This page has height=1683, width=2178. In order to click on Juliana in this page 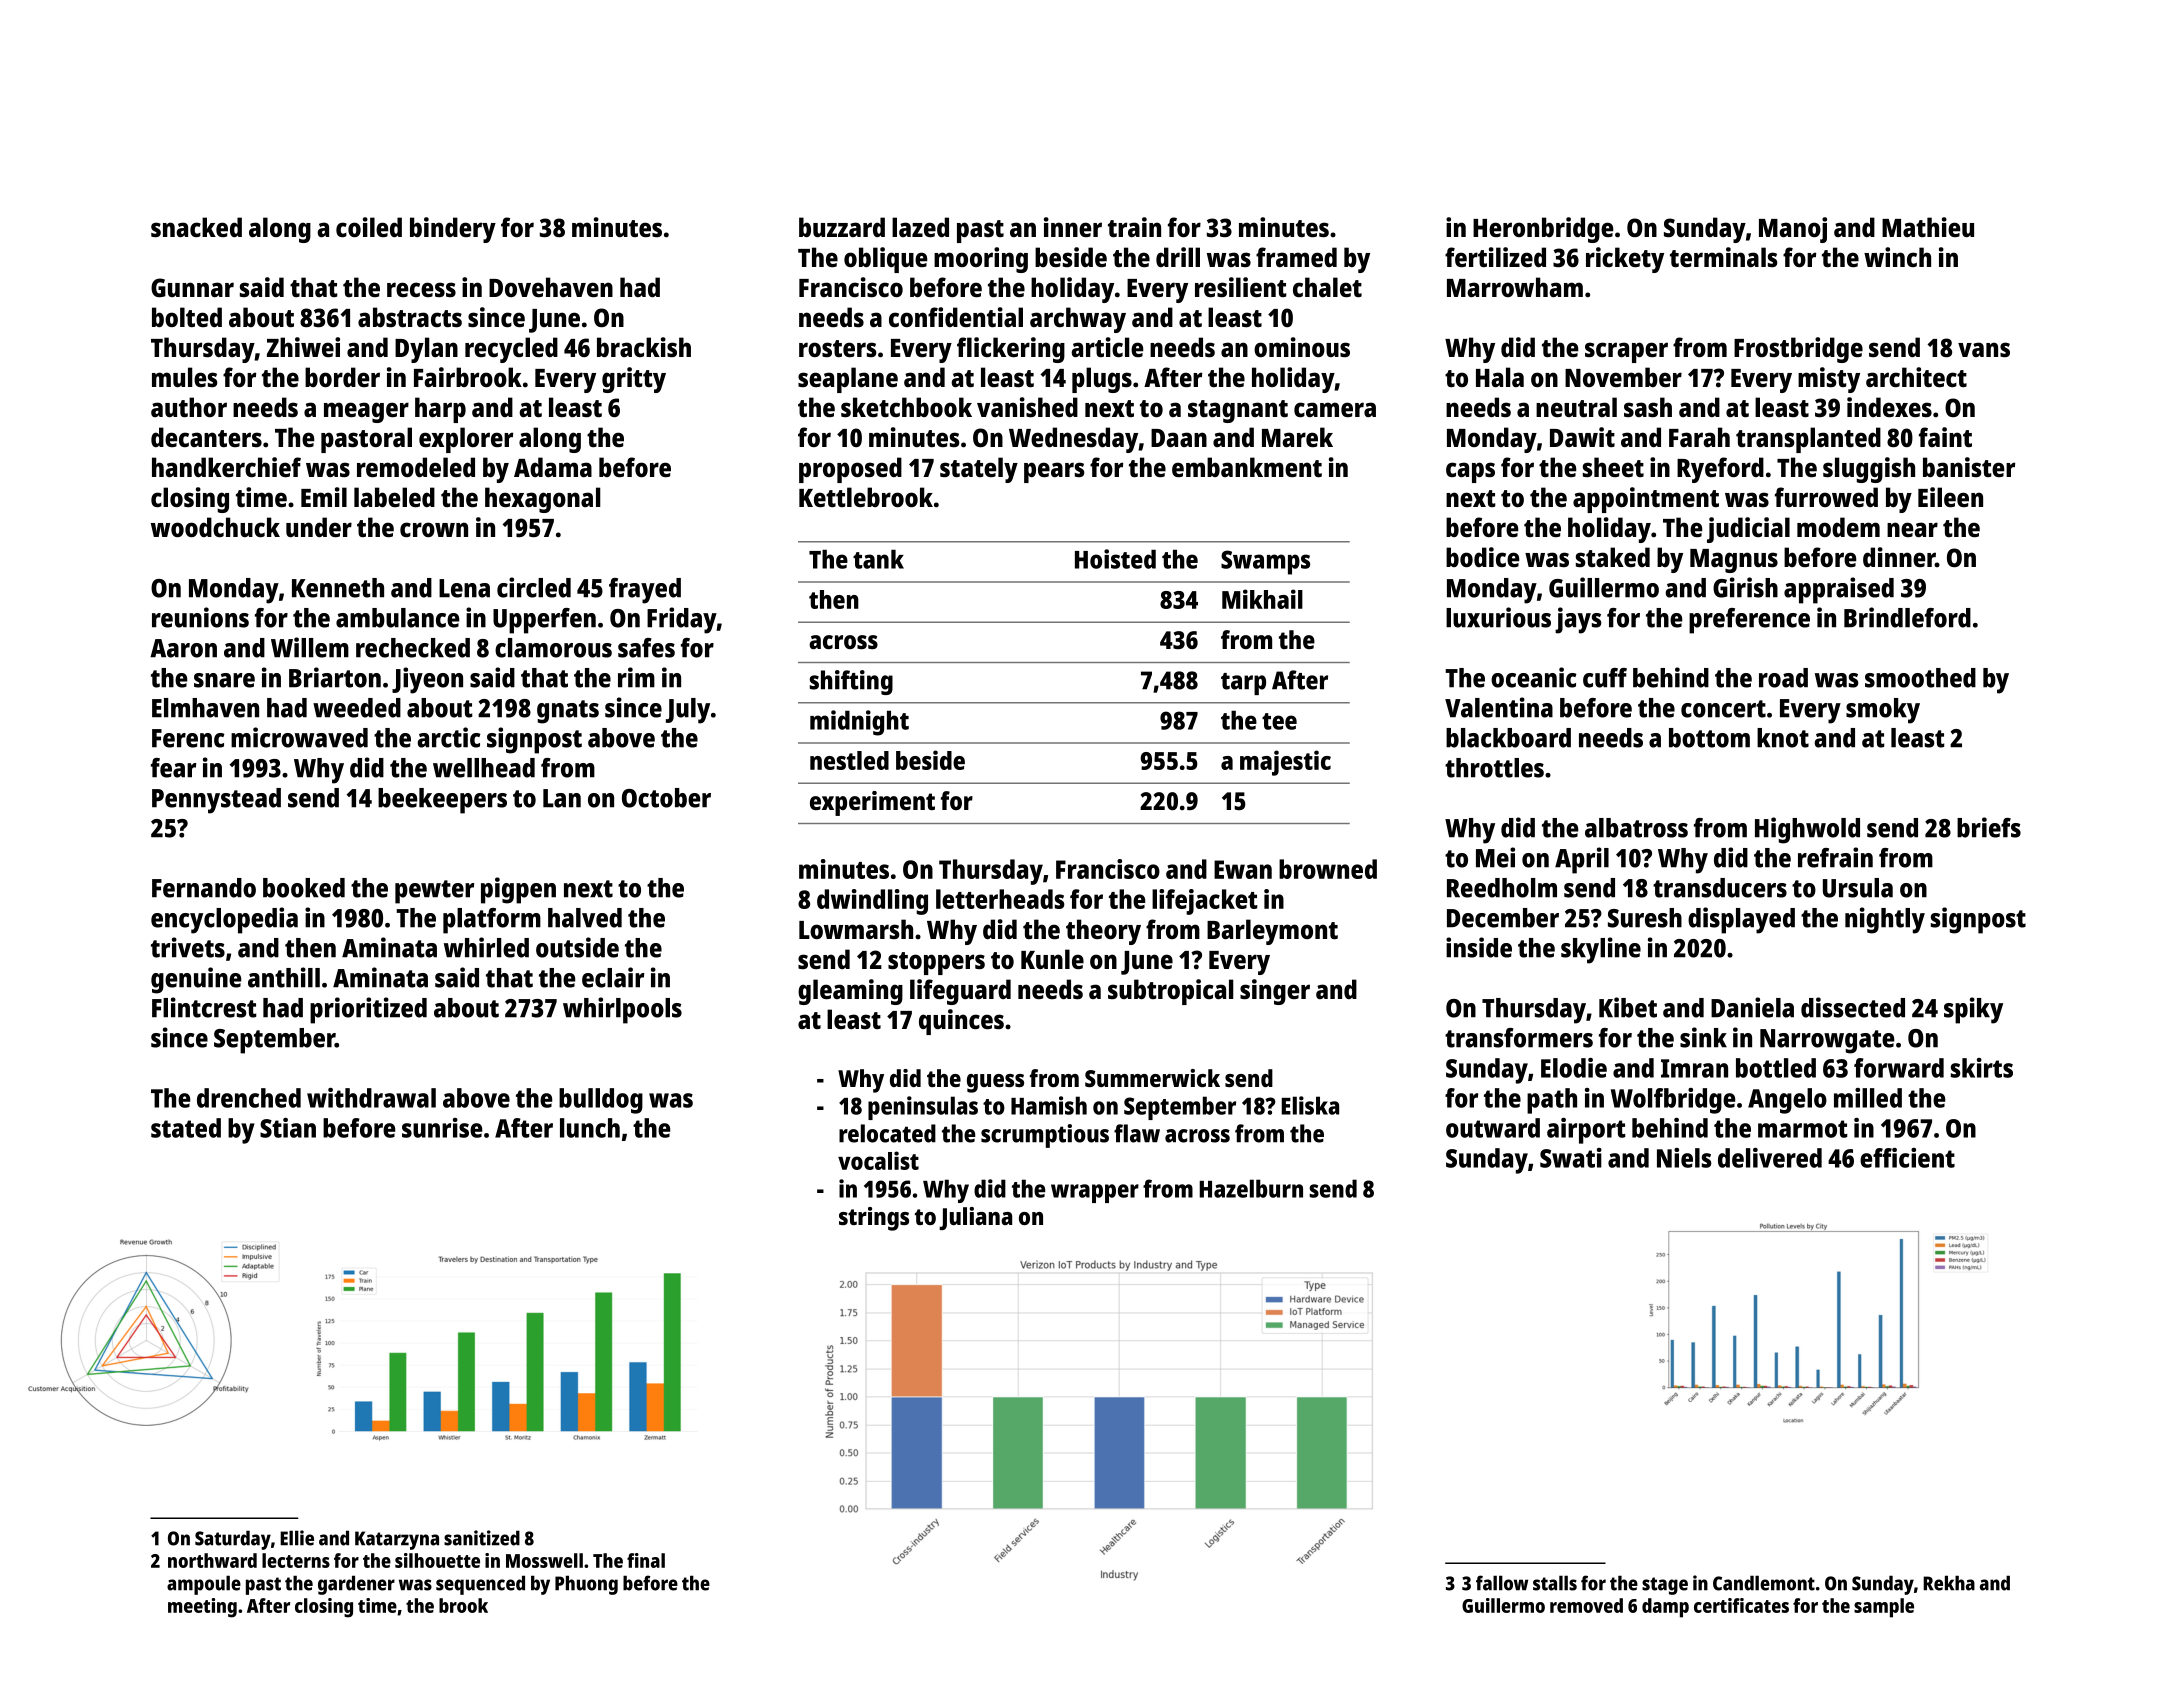, I will do `click(975, 1218)`.
